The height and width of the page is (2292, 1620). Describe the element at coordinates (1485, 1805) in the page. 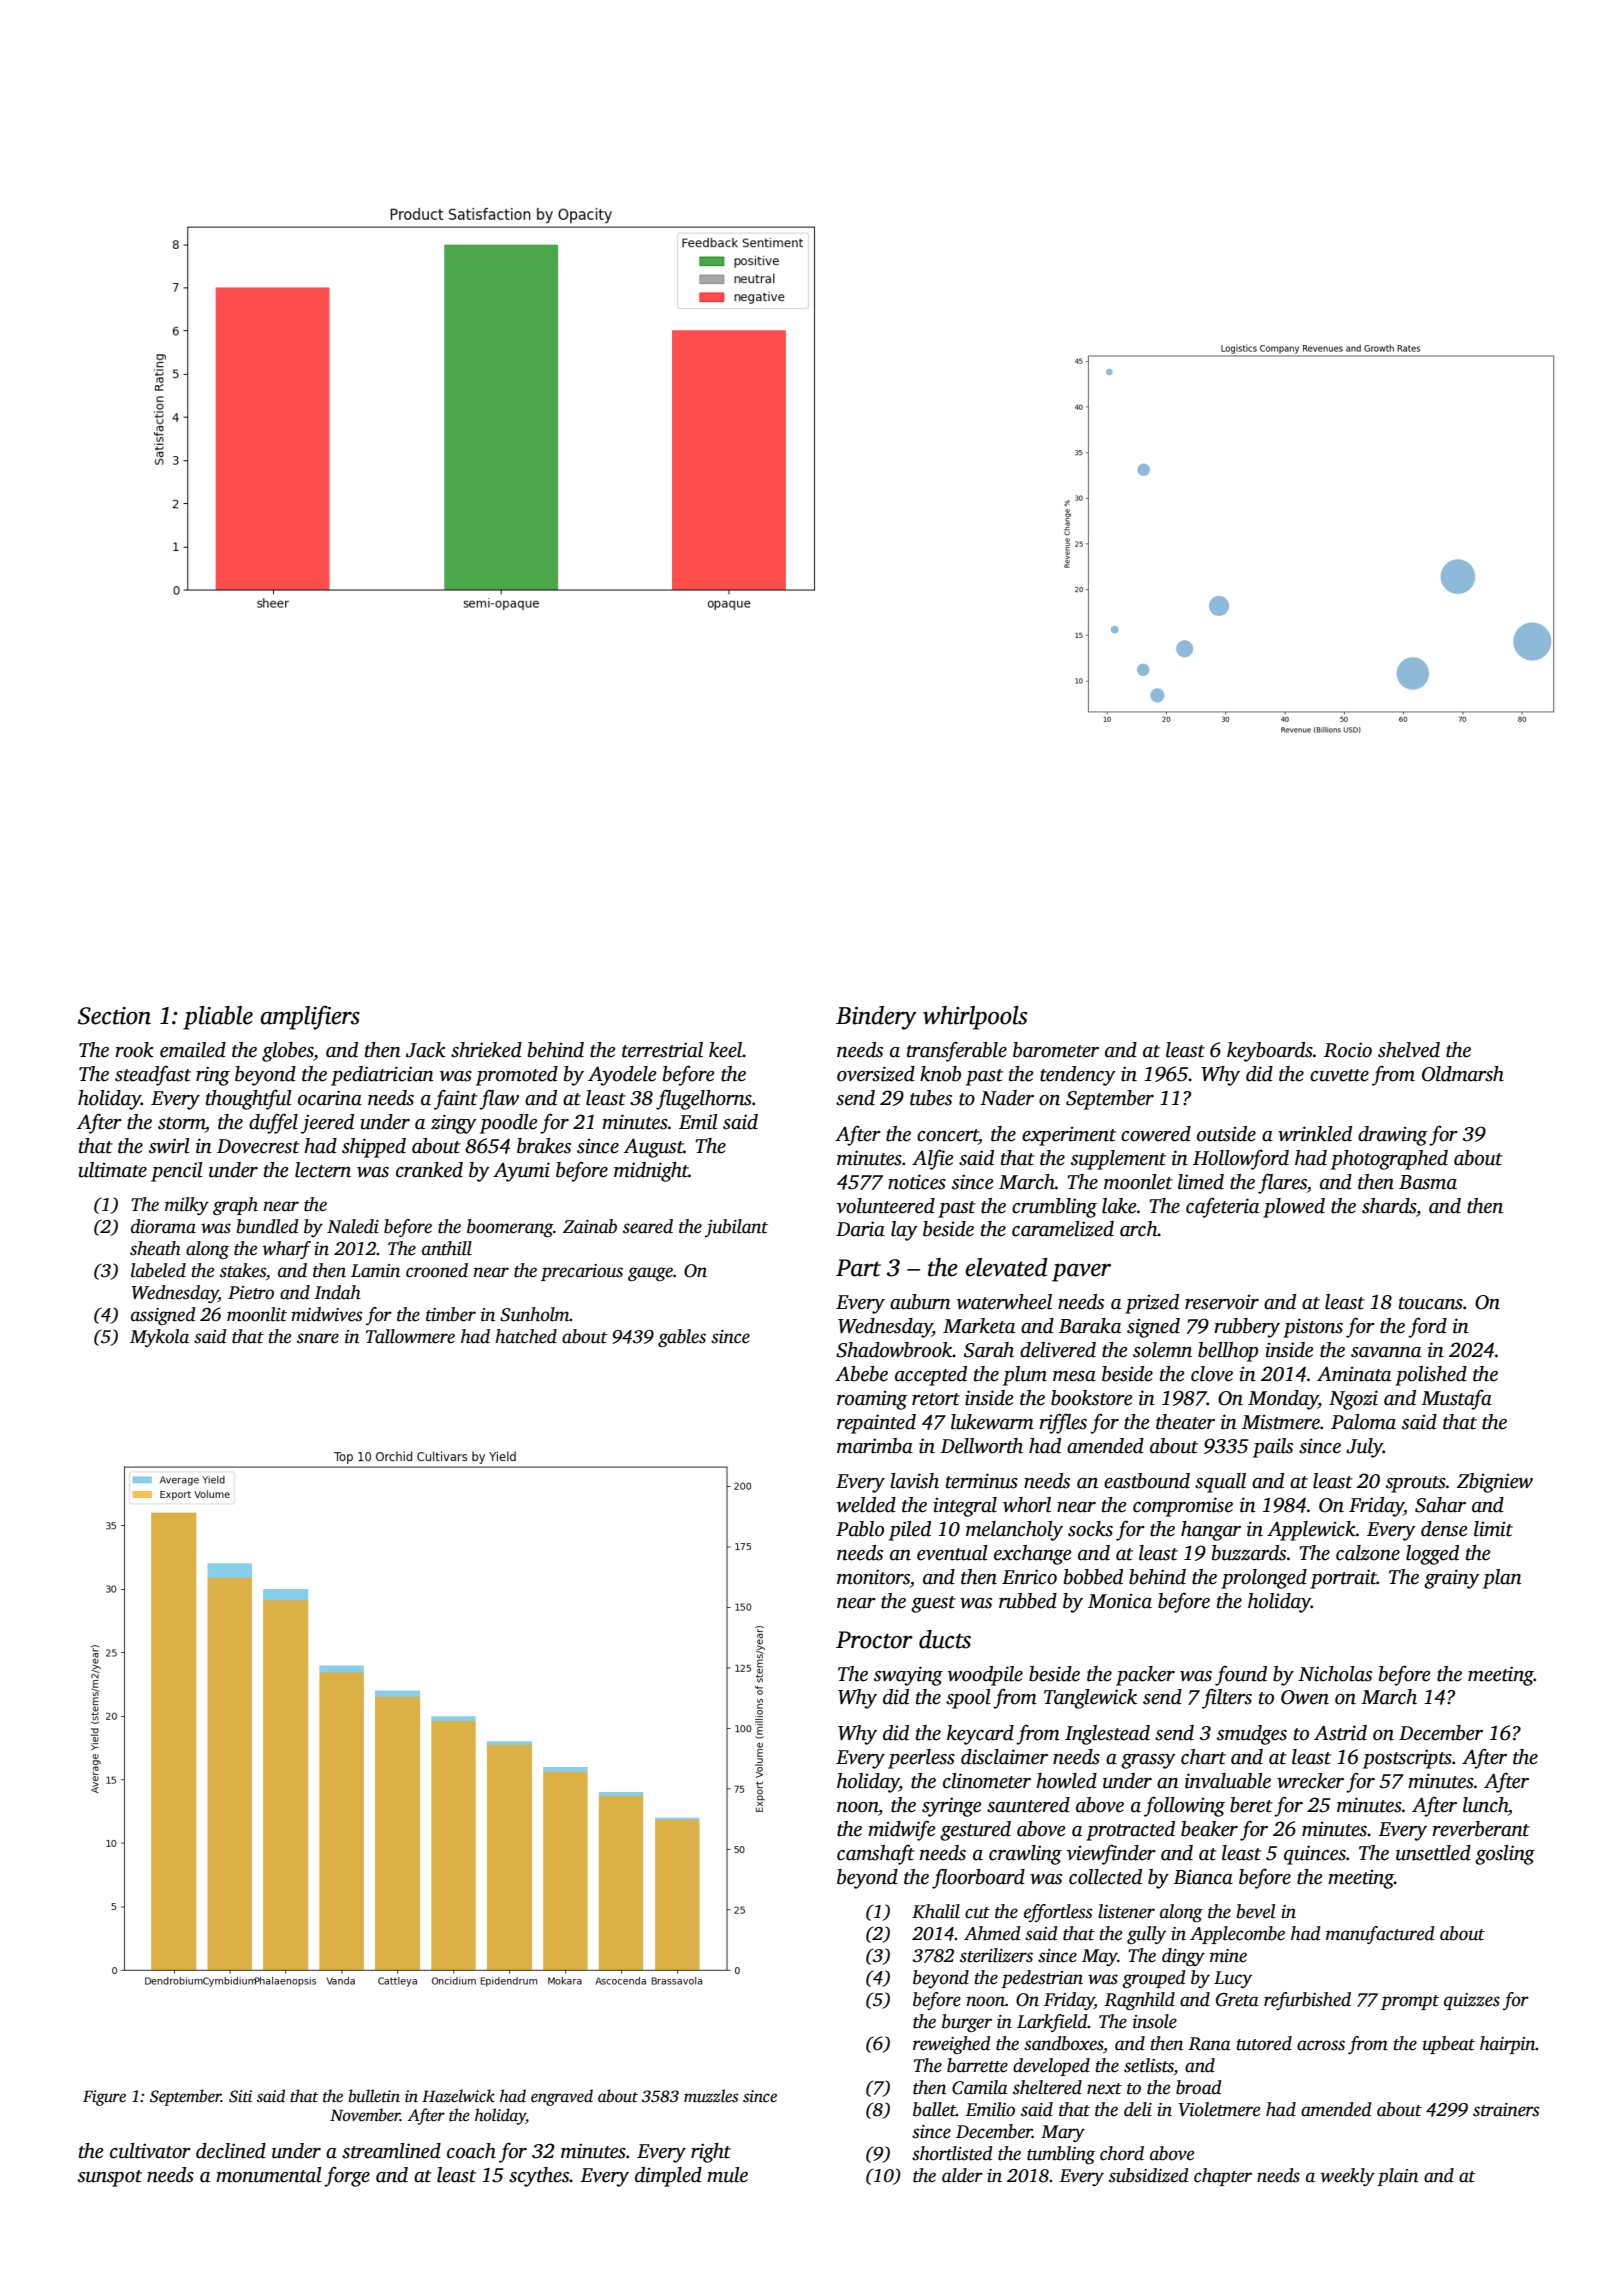

I see `lunch` at that location.
